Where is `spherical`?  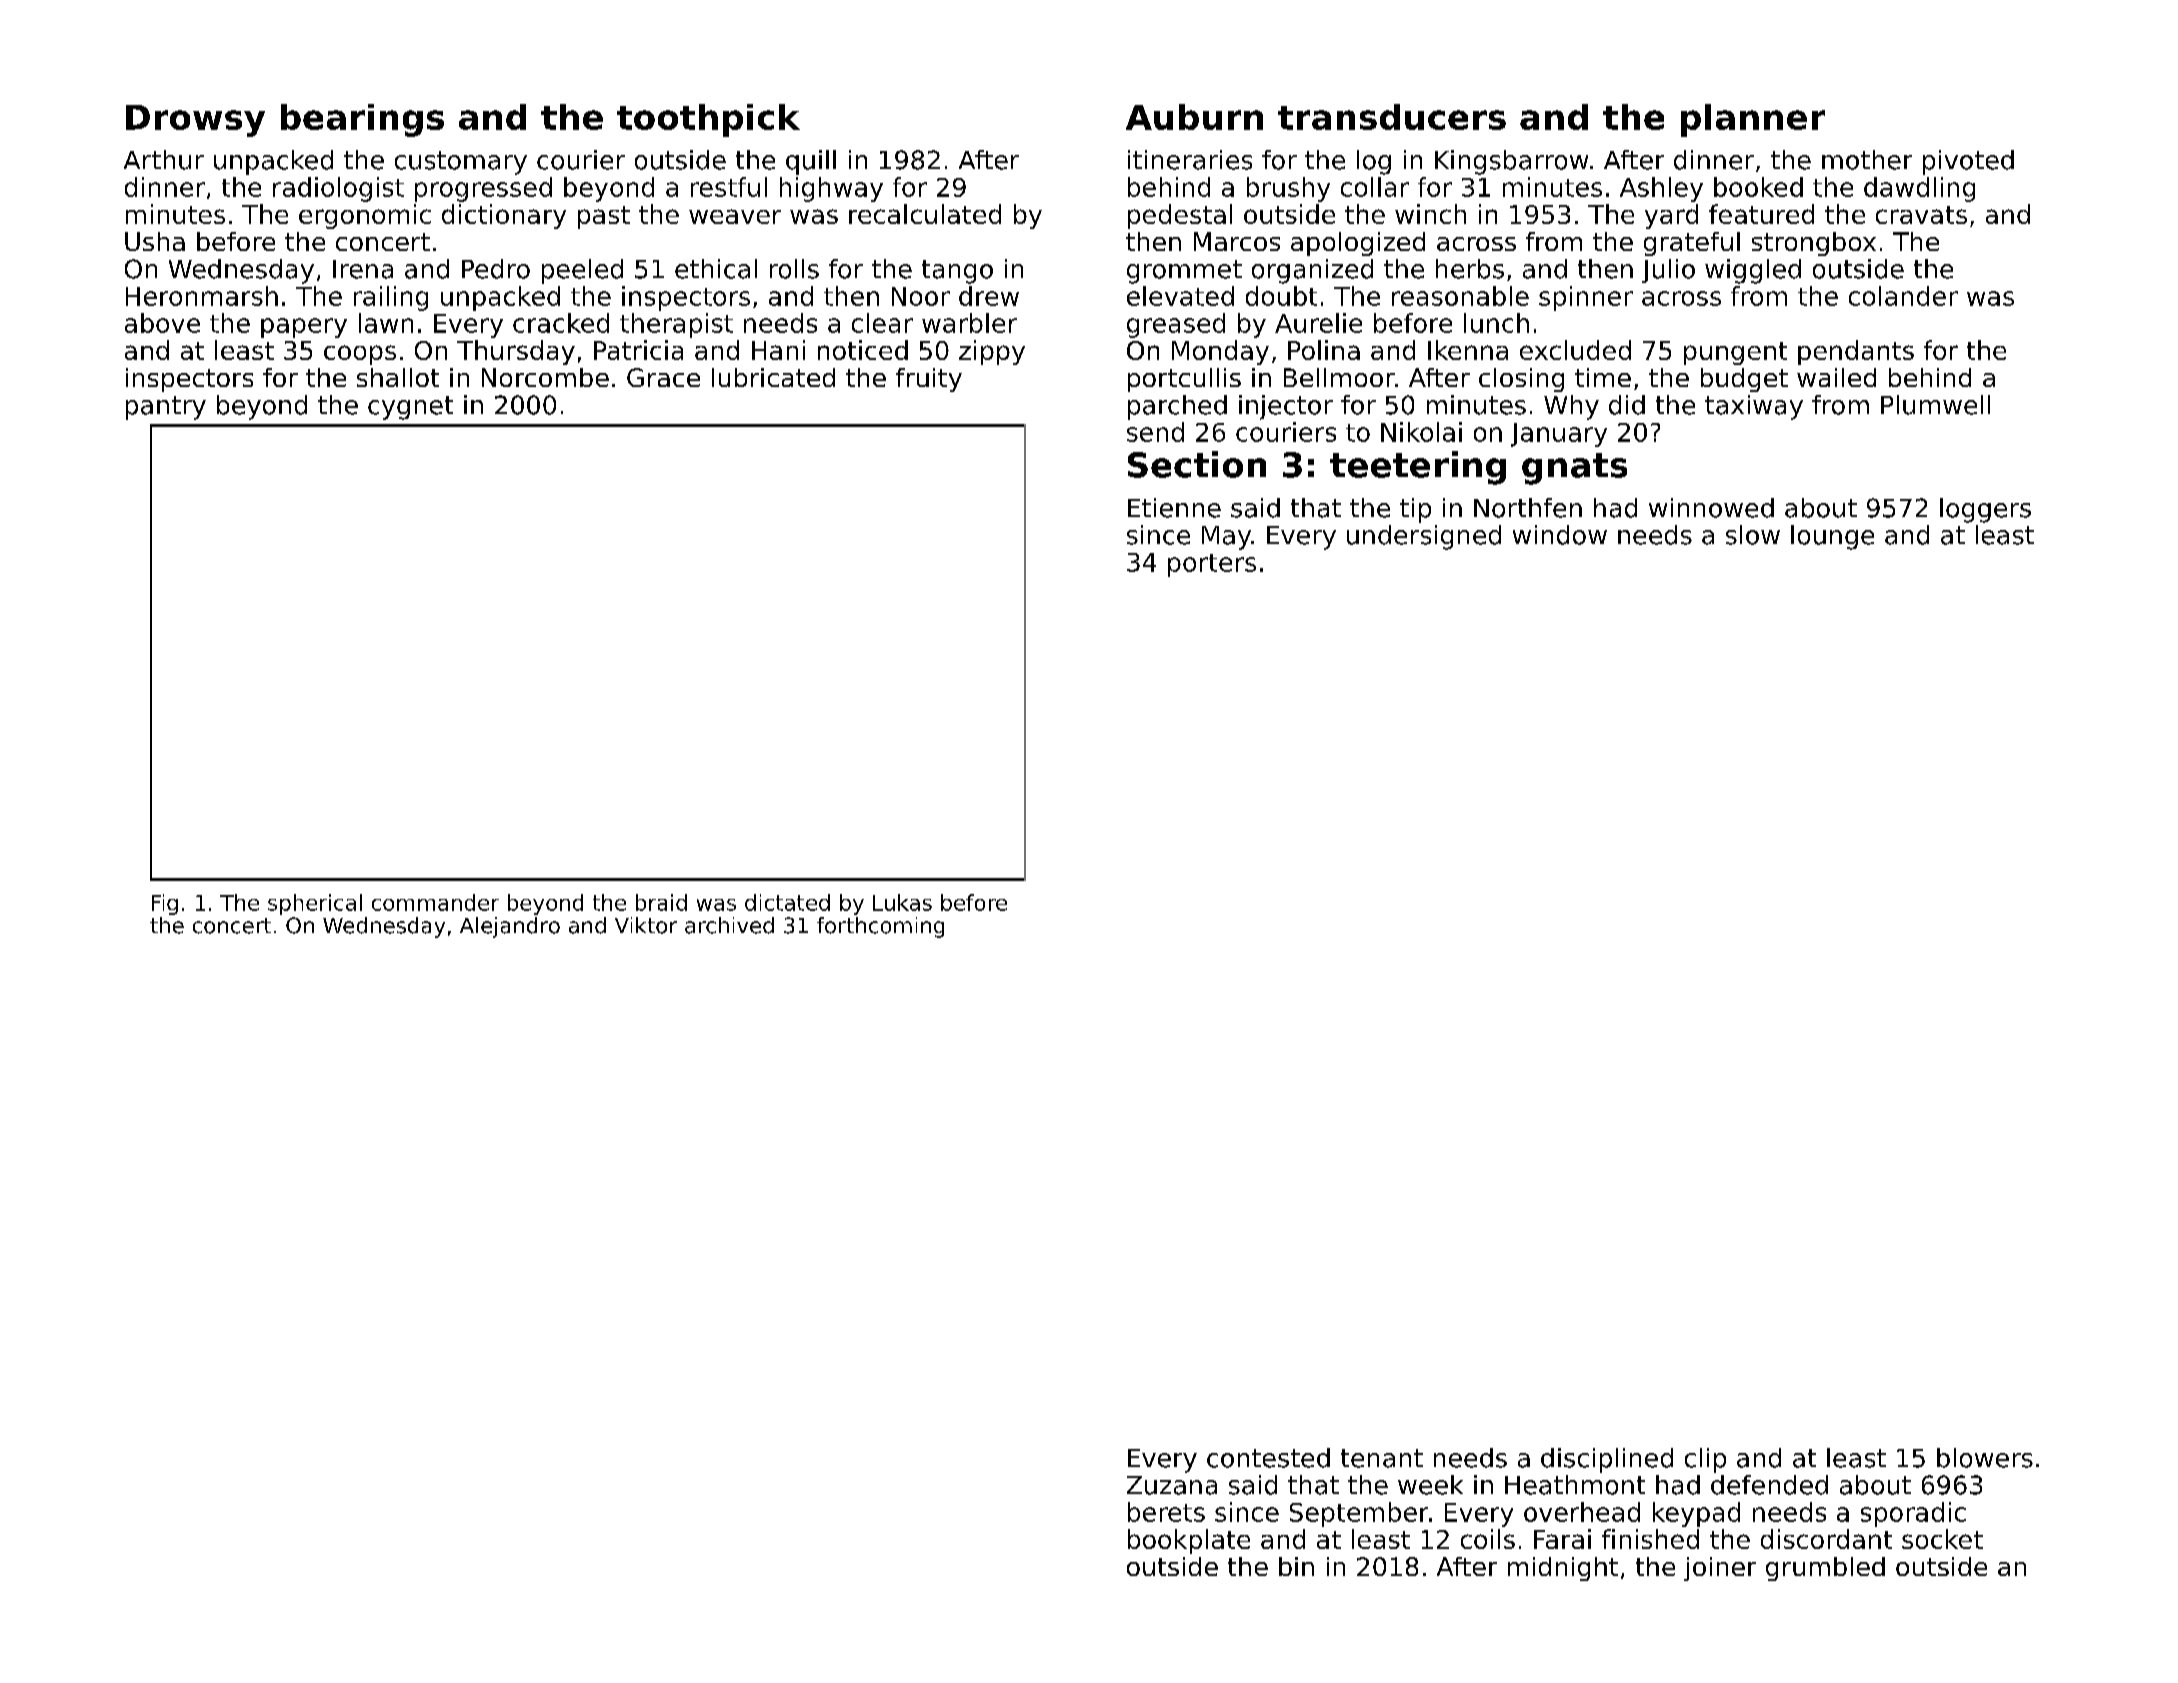
spherical is located at coordinates (315, 904).
